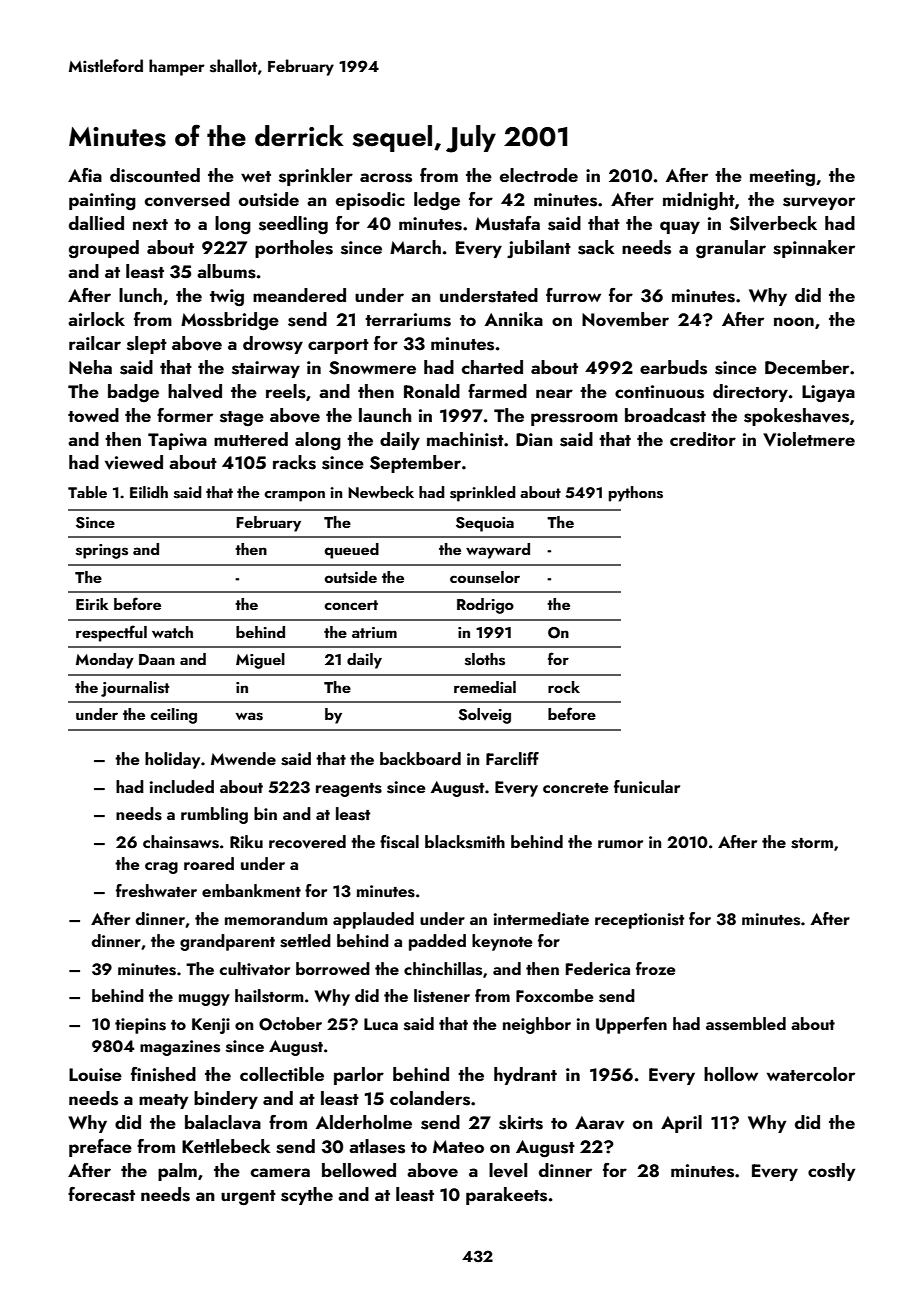  Describe the element at coordinates (819, 203) in the screenshot. I see `surveyor` at that location.
